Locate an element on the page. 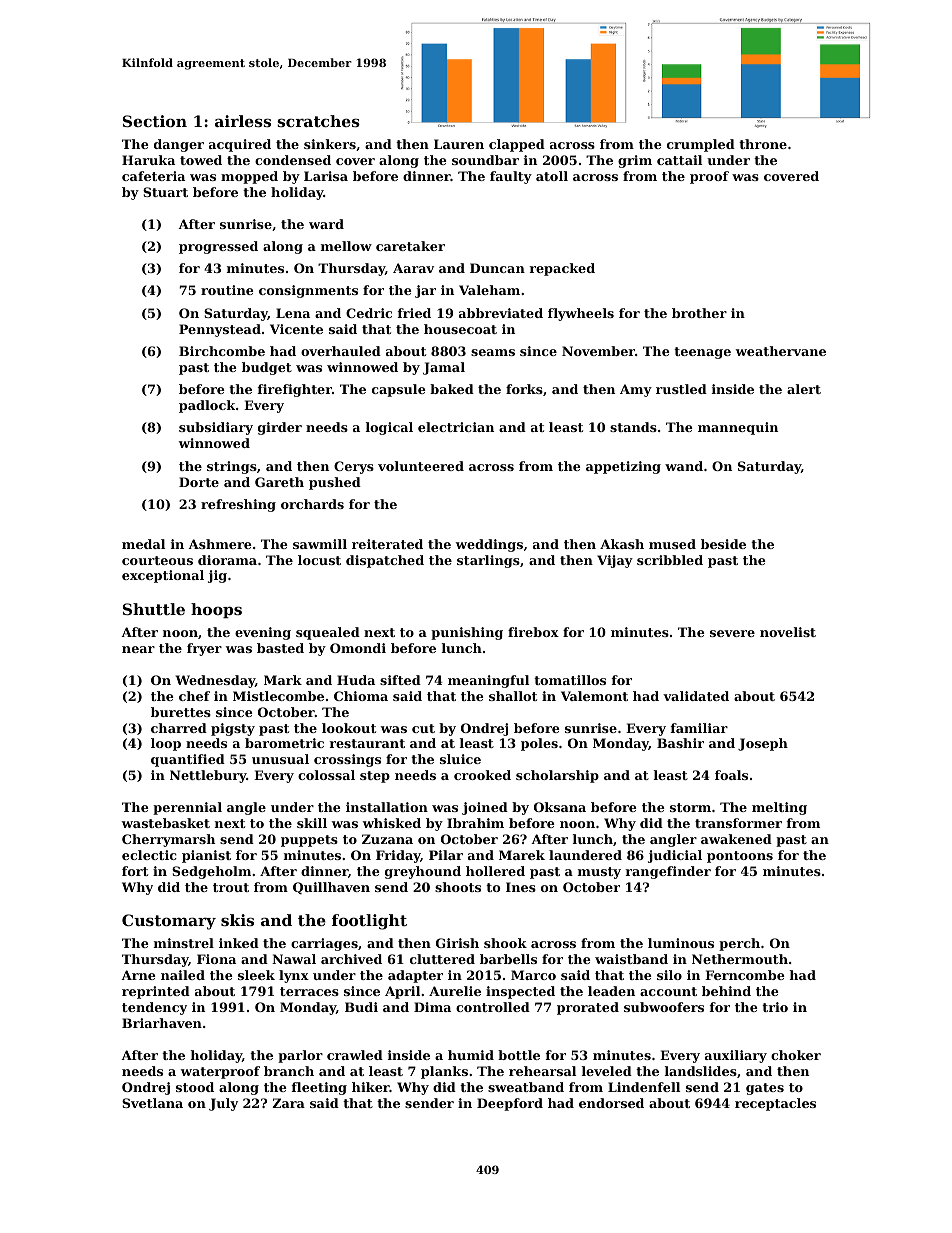 The width and height of the image is (952, 1233). account is located at coordinates (668, 991).
